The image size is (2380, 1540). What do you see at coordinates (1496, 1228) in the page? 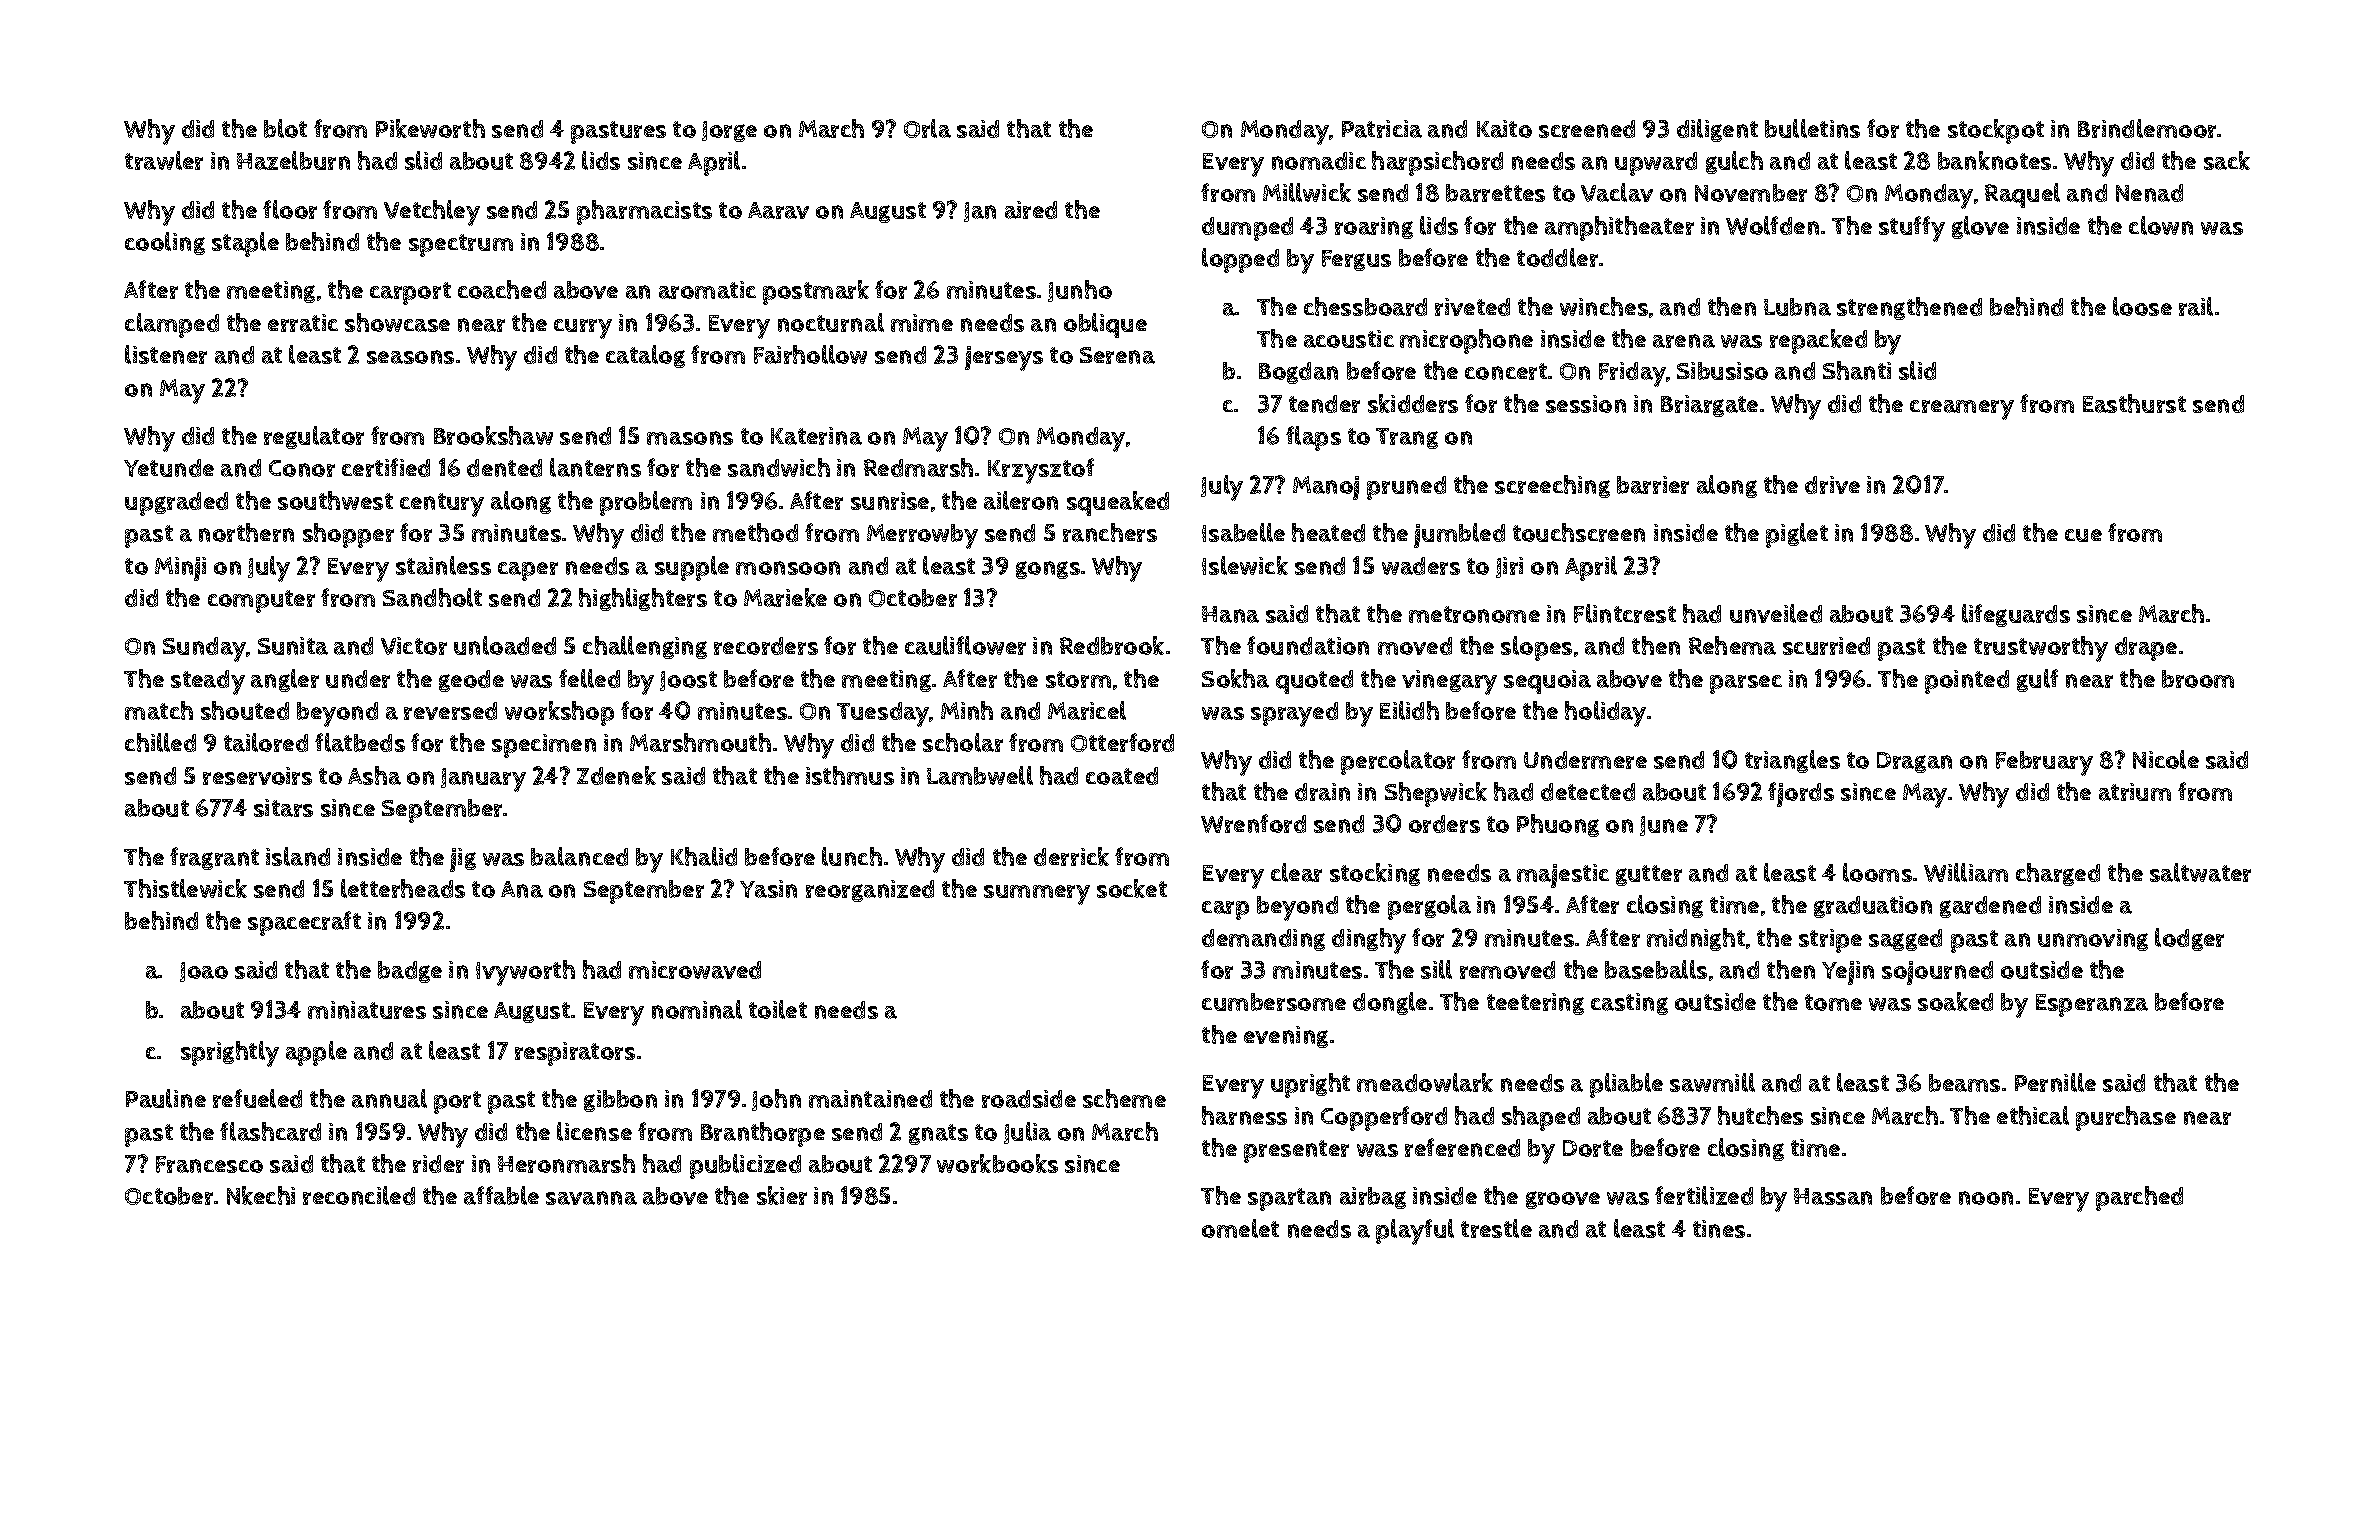
I see `trestle` at bounding box center [1496, 1228].
